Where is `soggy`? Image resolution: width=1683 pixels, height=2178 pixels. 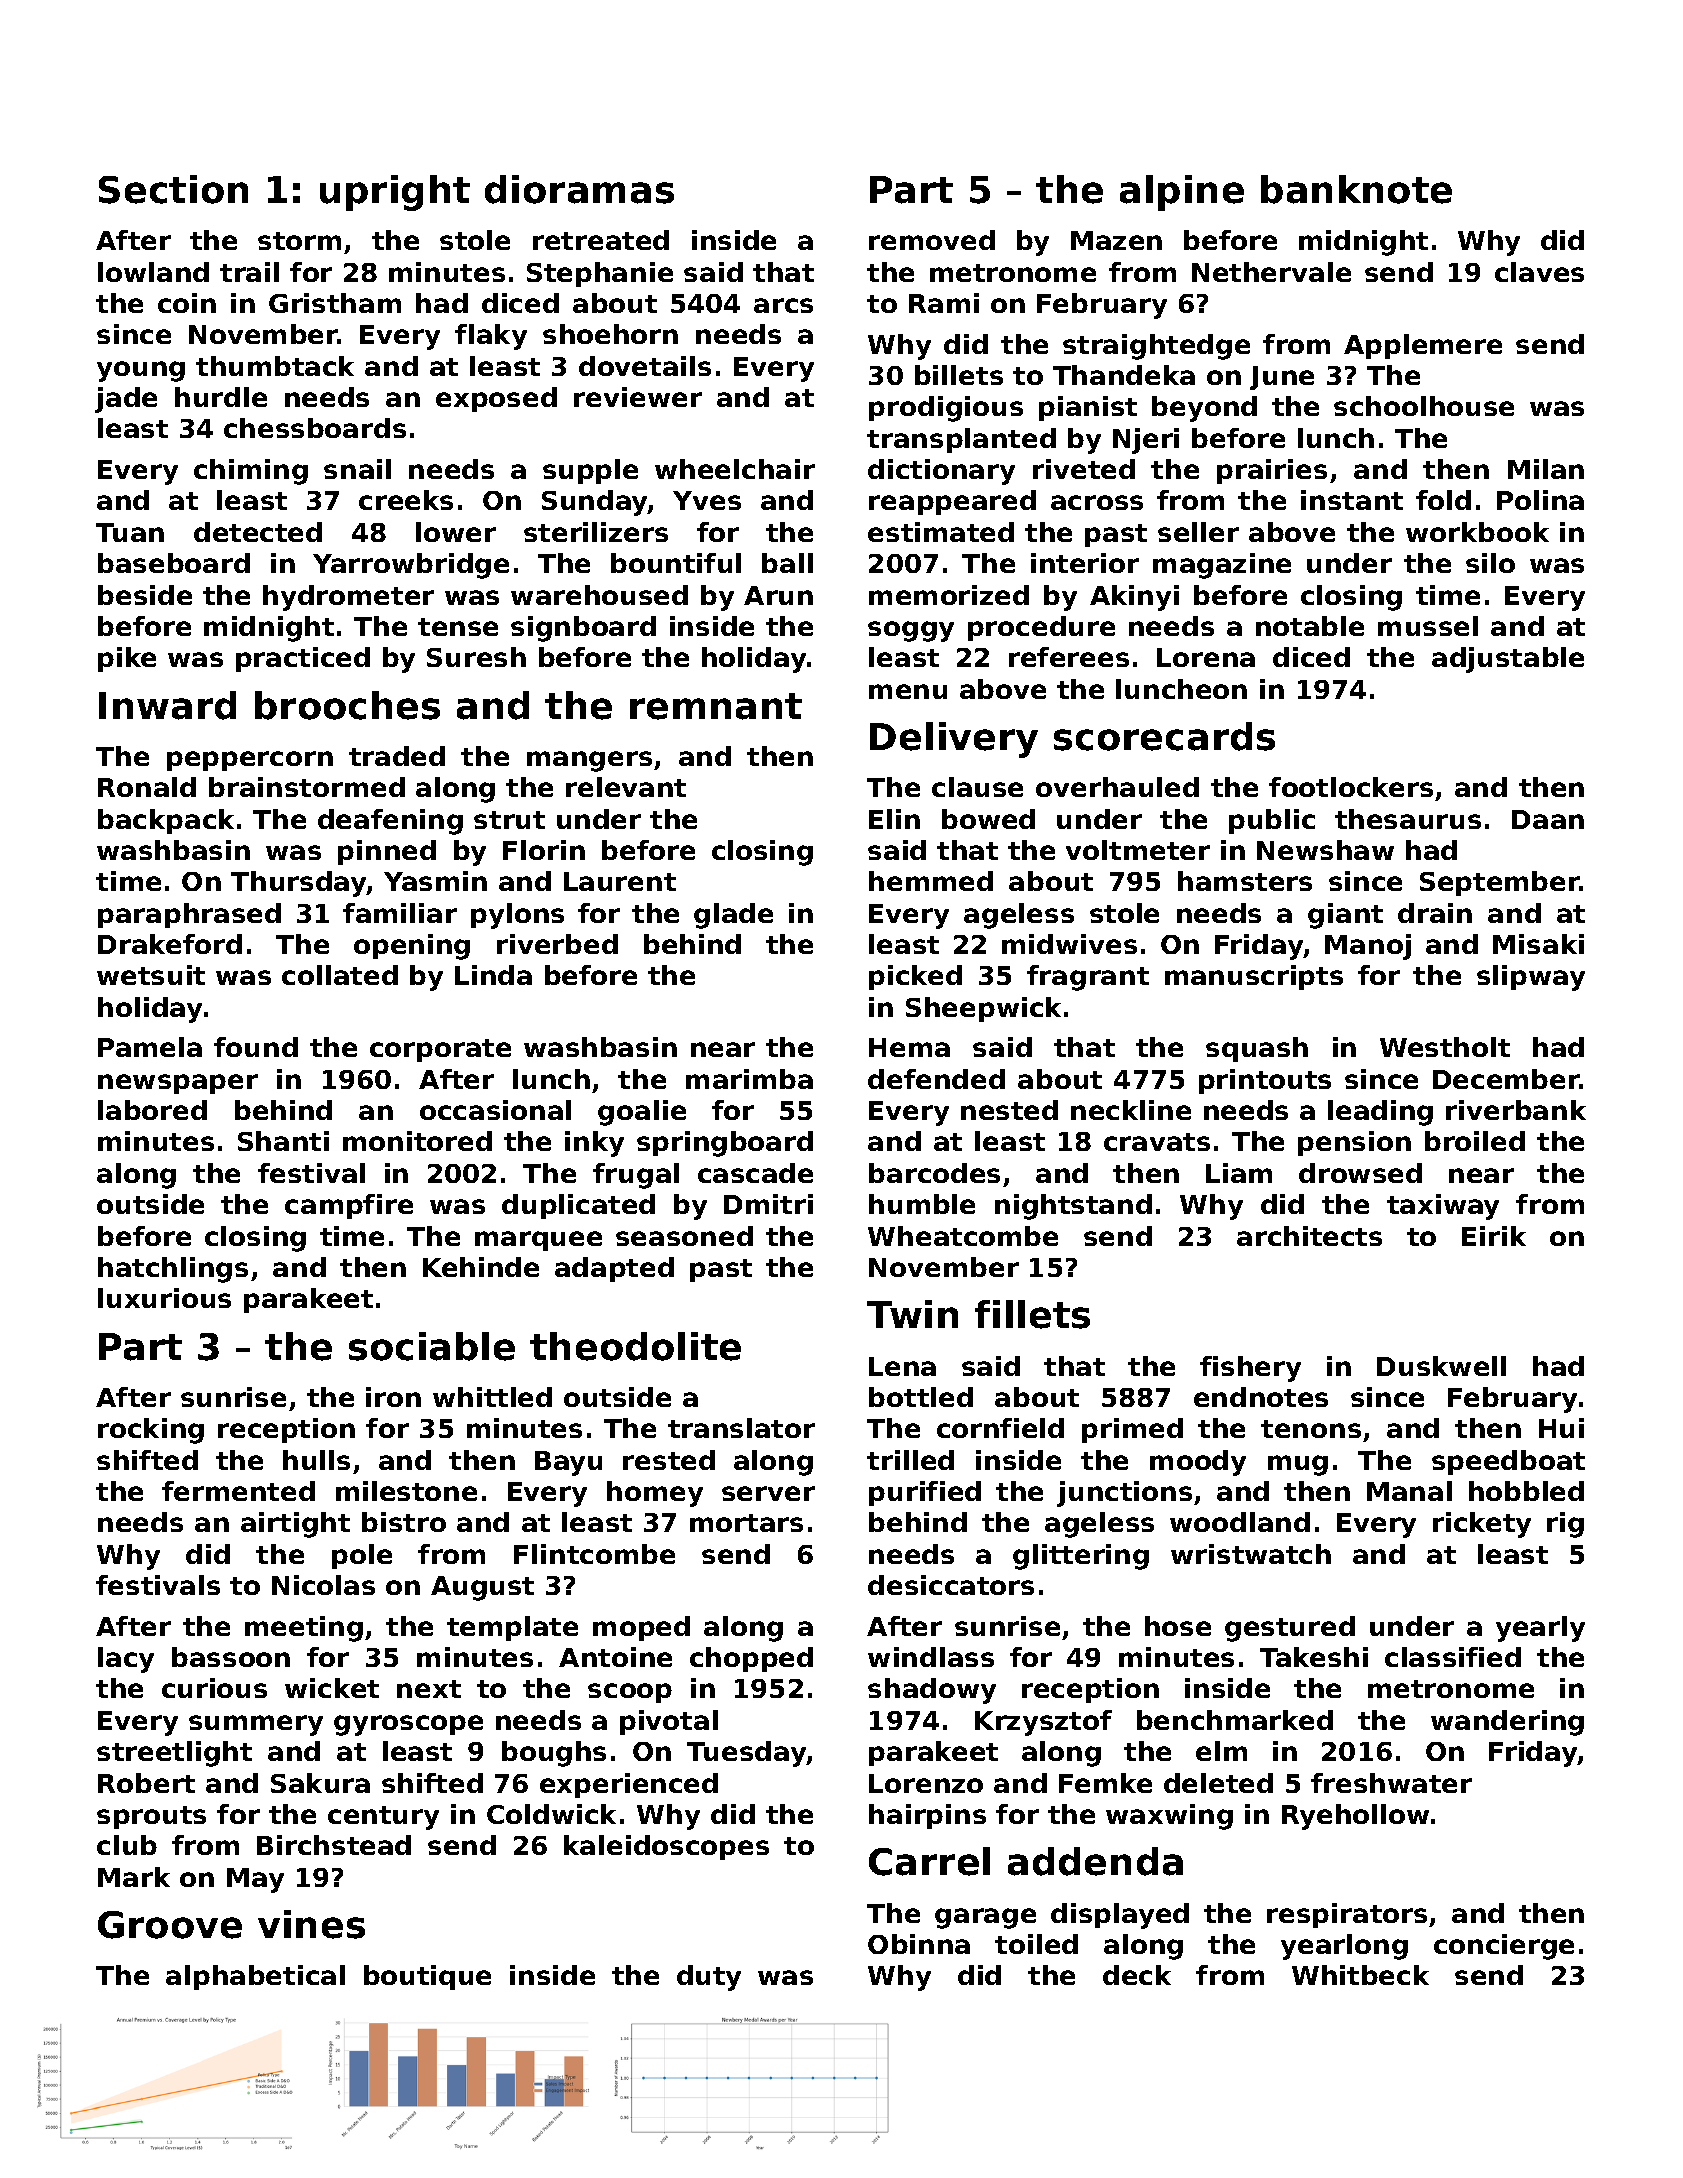 soggy is located at coordinates (911, 631).
